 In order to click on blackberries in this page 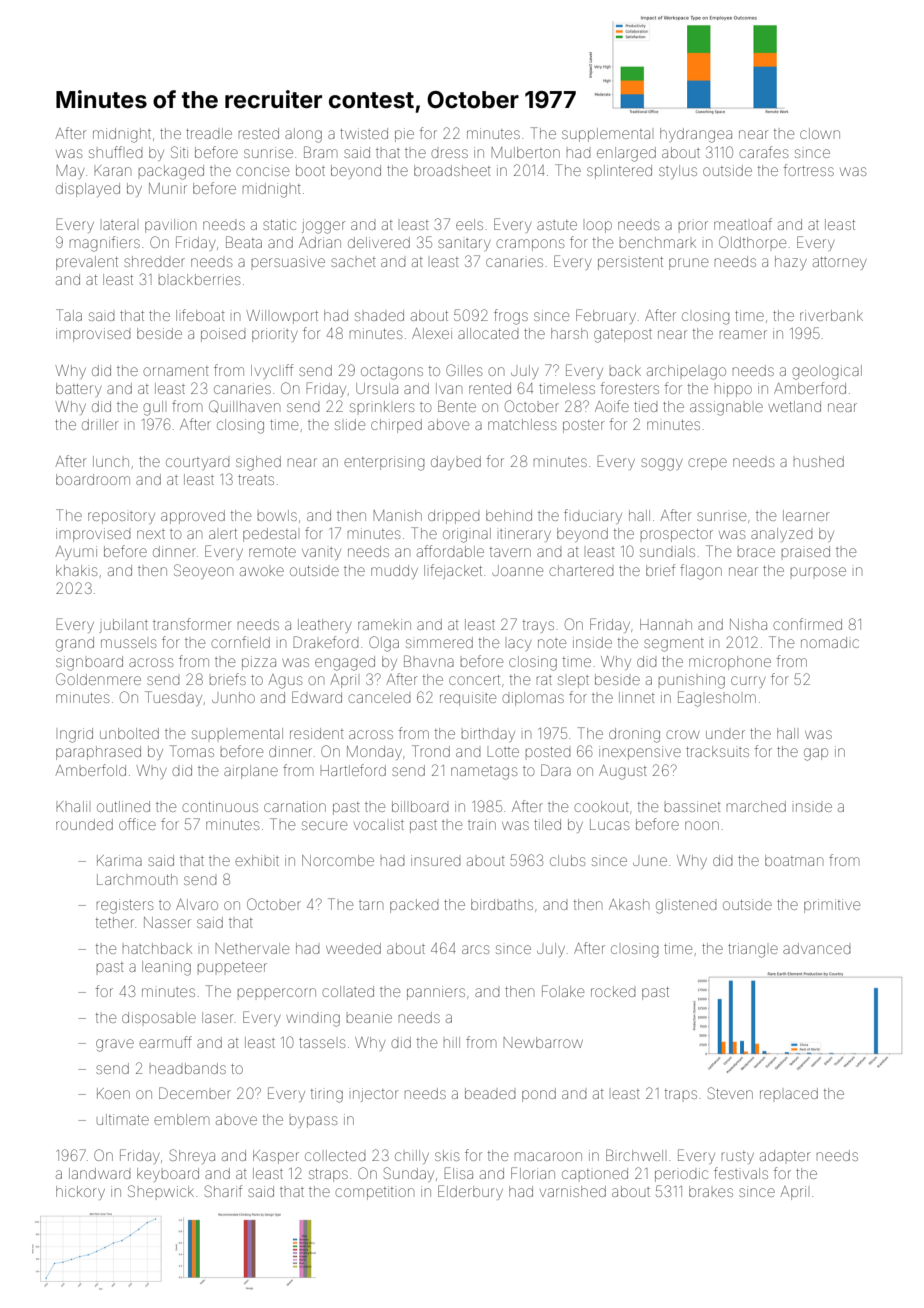, I will do `click(199, 279)`.
